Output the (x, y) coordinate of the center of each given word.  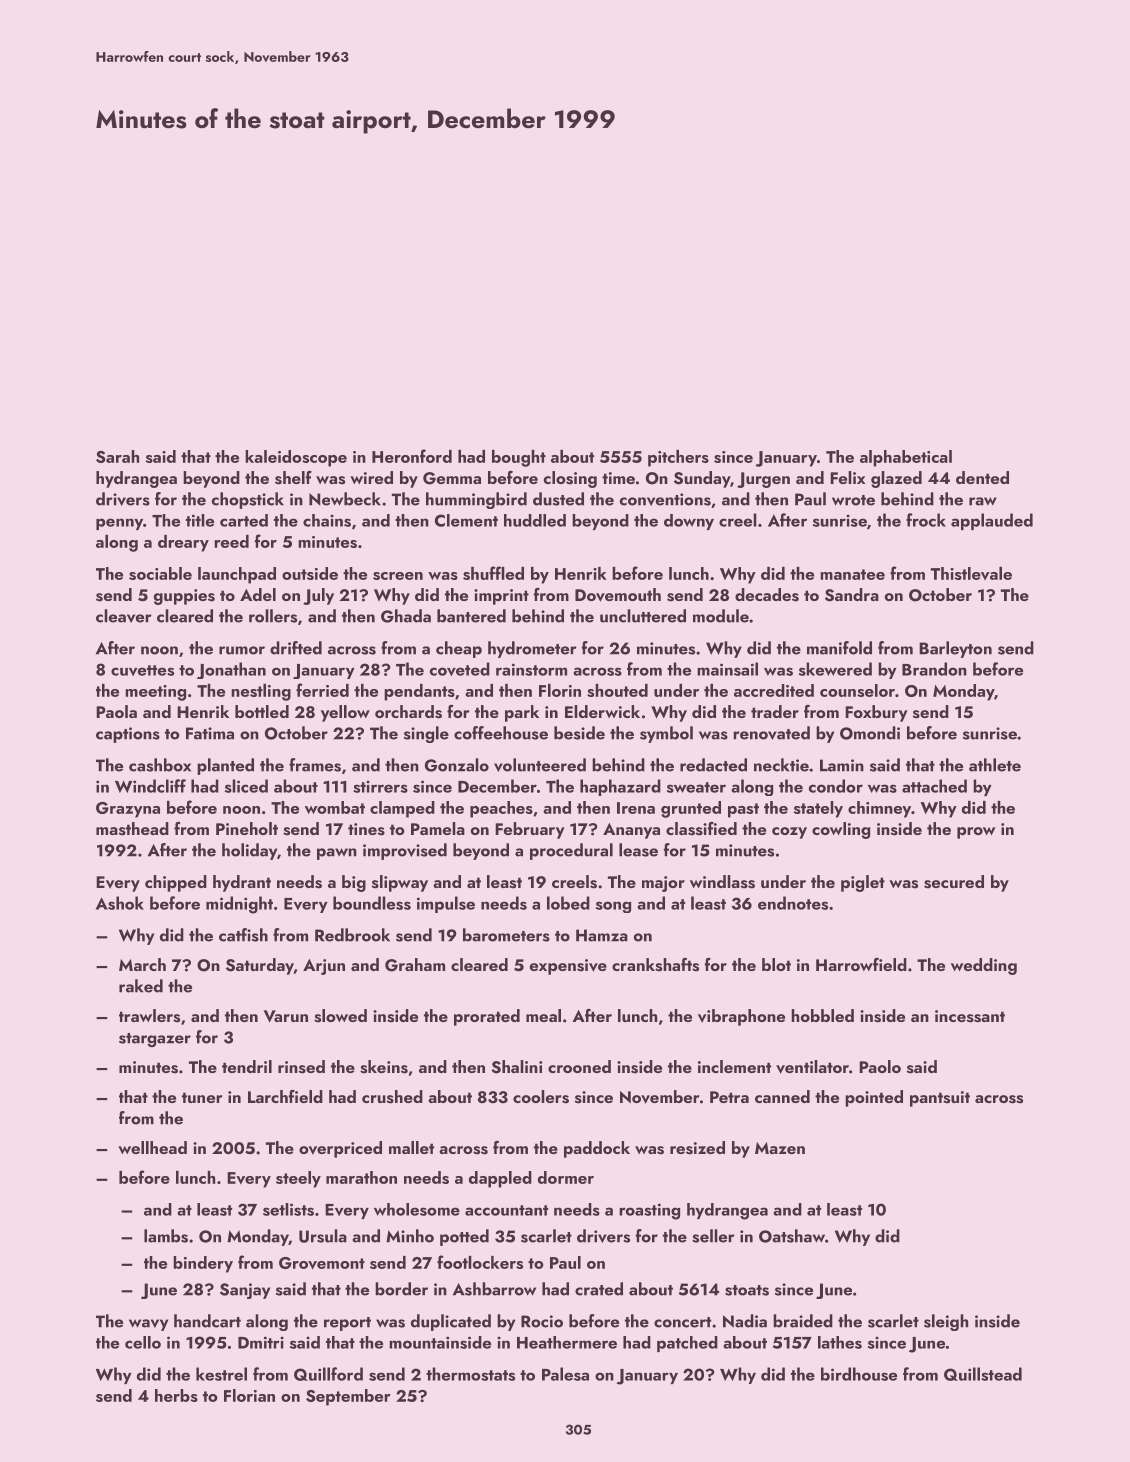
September (348, 1397)
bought (519, 458)
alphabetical (906, 458)
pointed (874, 1098)
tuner (202, 1097)
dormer (566, 1177)
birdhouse (859, 1374)
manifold (839, 648)
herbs (176, 1395)
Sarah (117, 456)
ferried (322, 690)
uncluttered (643, 616)
